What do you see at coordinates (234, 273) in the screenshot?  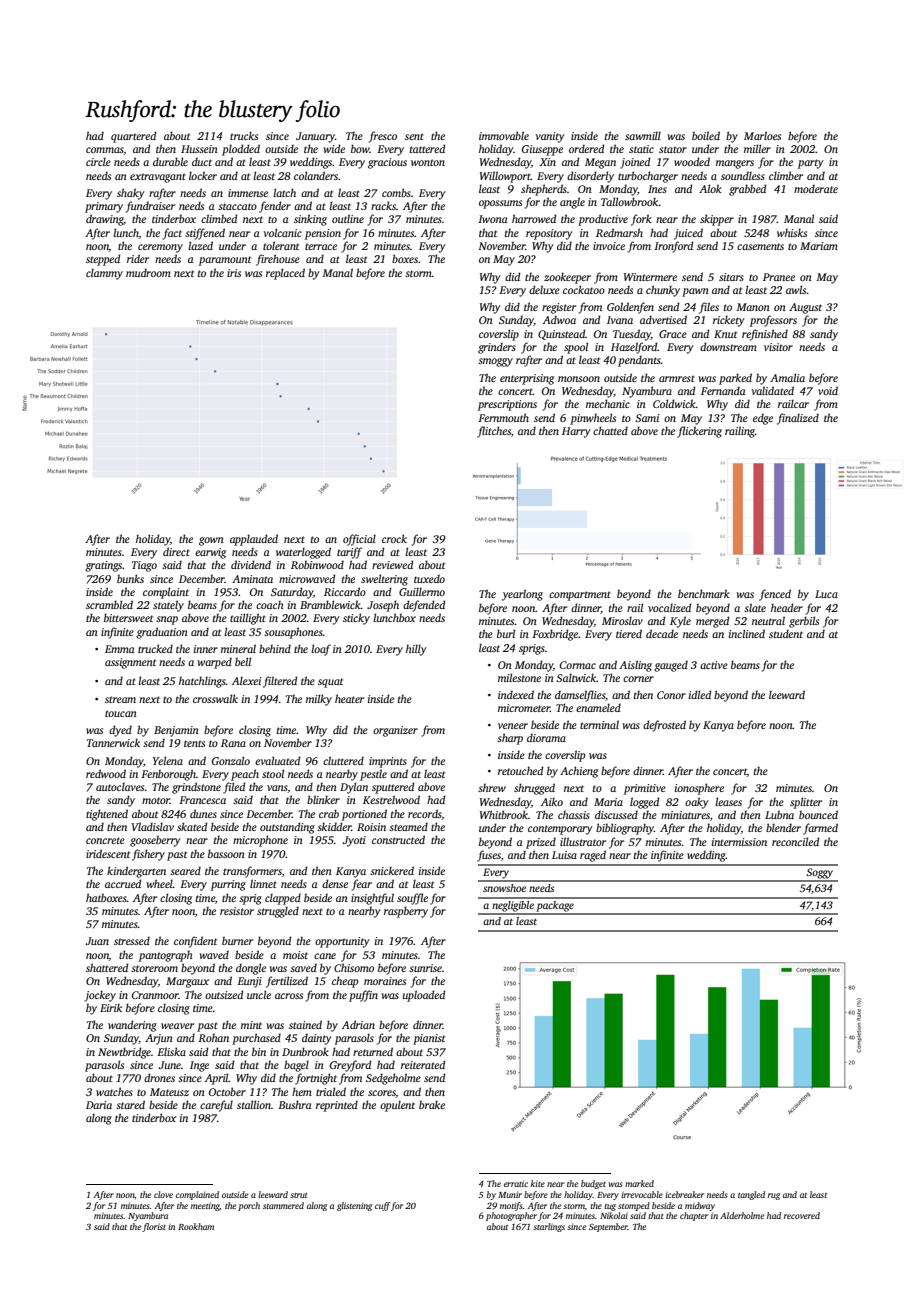 I see `iris` at bounding box center [234, 273].
